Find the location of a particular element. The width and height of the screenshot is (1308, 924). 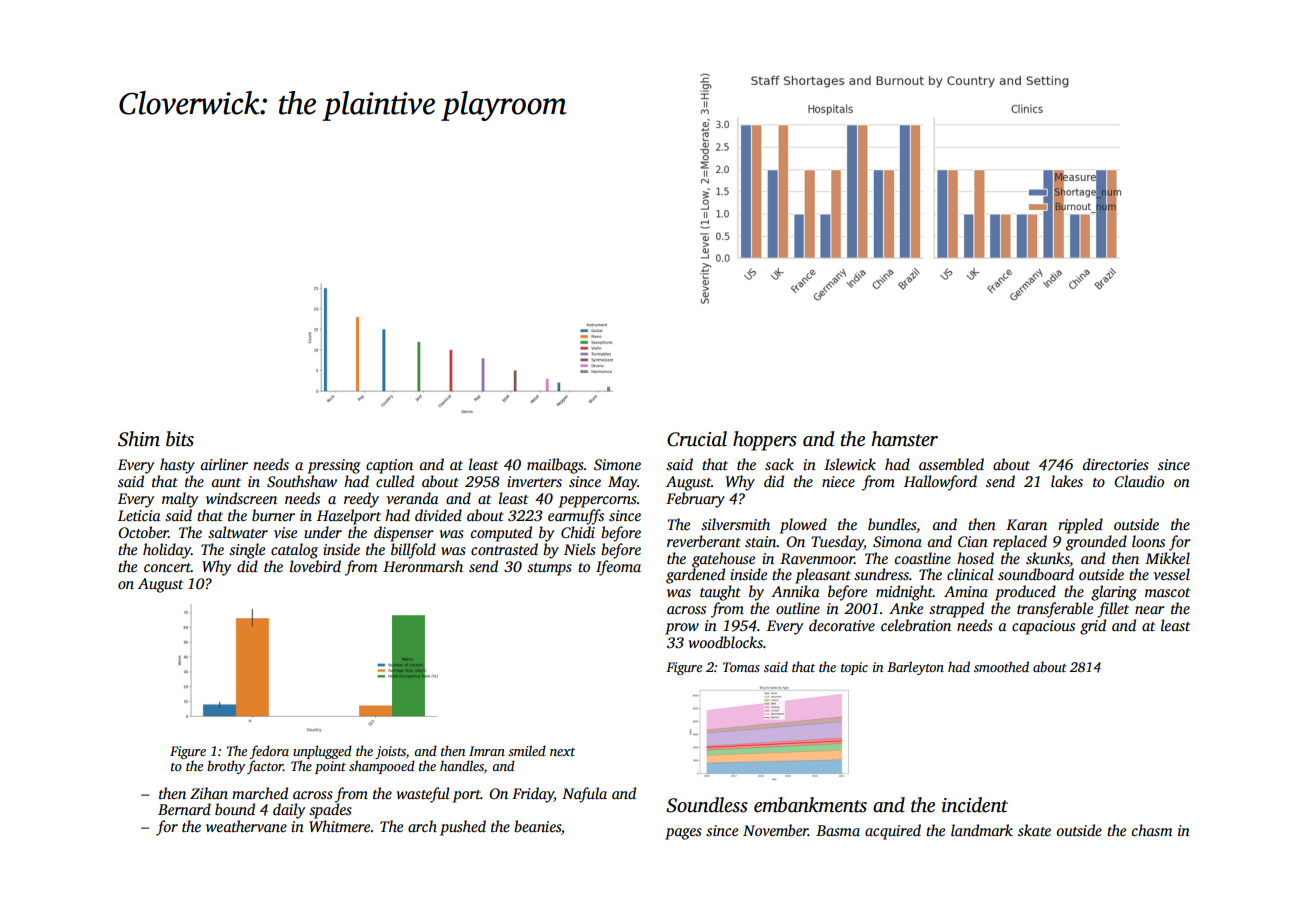

fedora is located at coordinates (269, 752).
